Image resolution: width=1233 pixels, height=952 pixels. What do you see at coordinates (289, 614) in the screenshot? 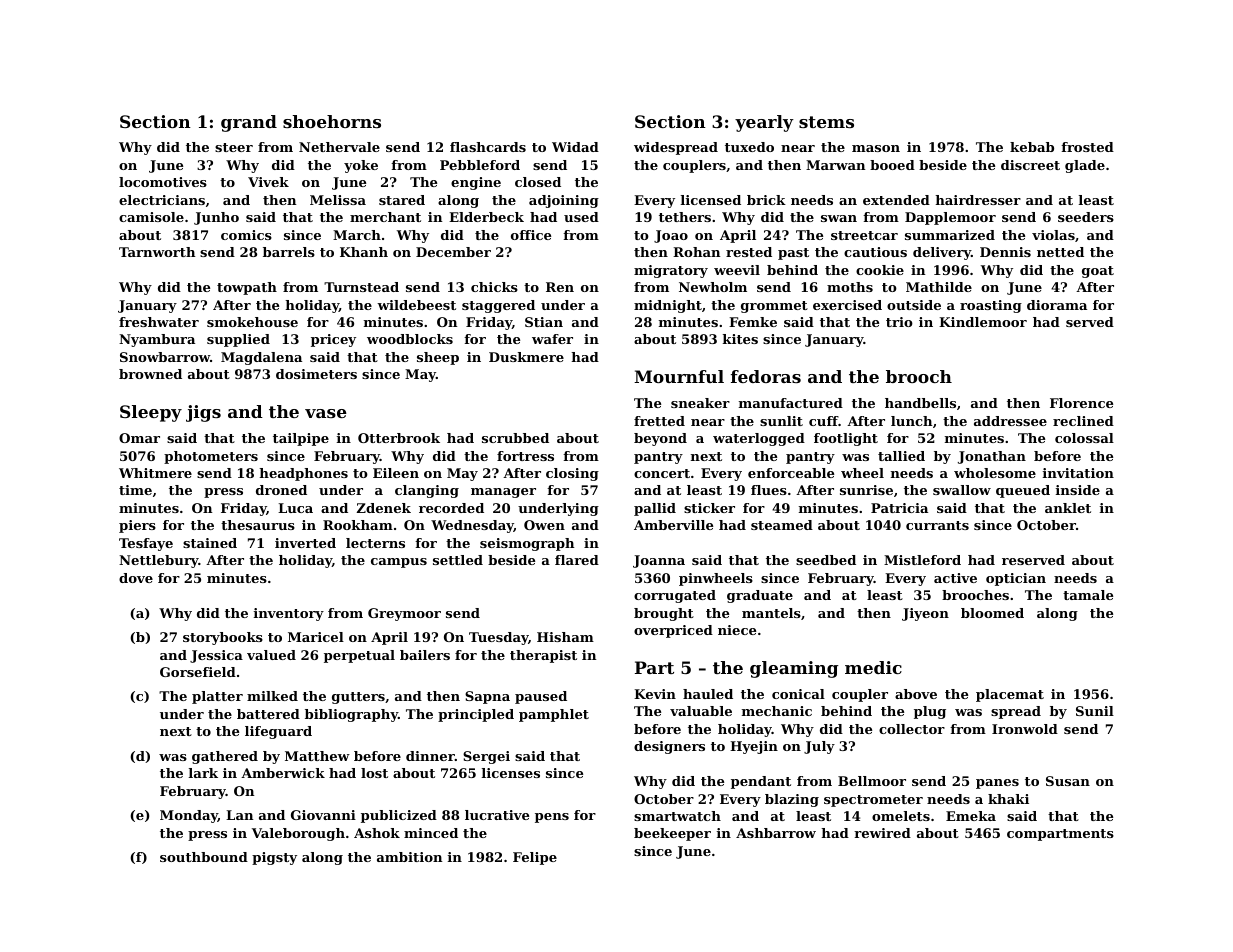
I see `inventory` at bounding box center [289, 614].
